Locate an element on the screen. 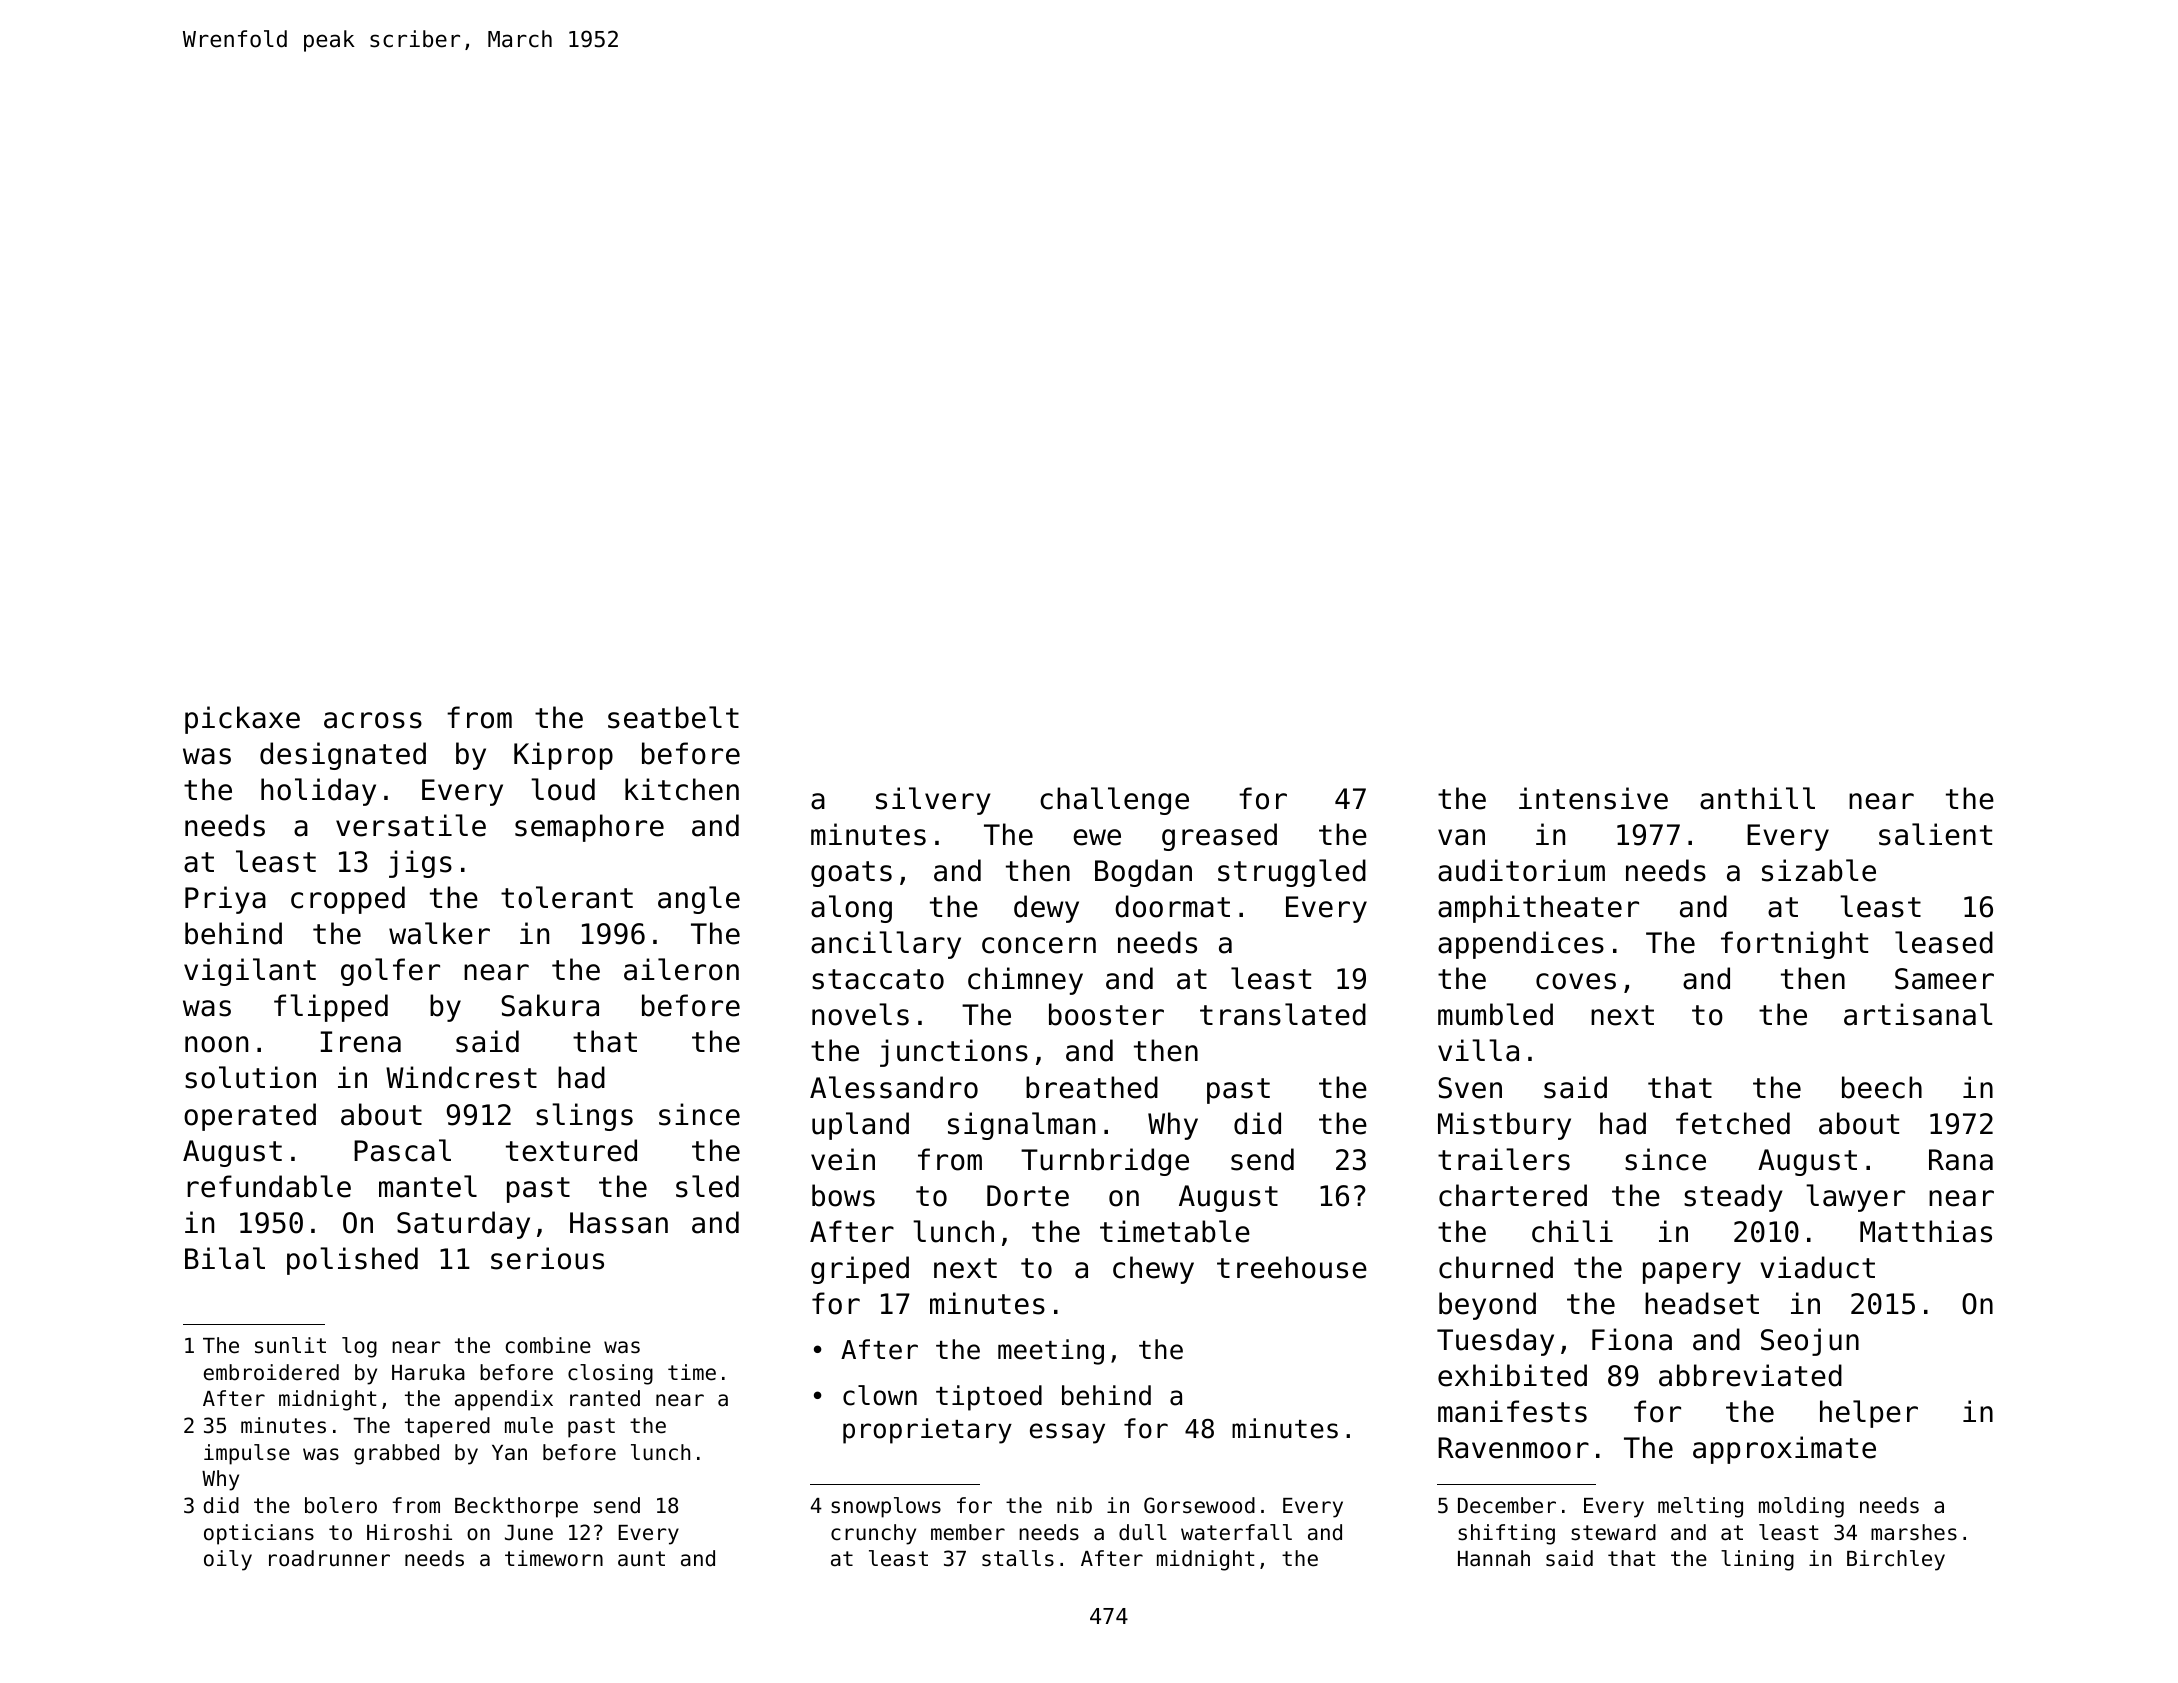 This screenshot has height=1683, width=2178. challenge is located at coordinates (1114, 801).
